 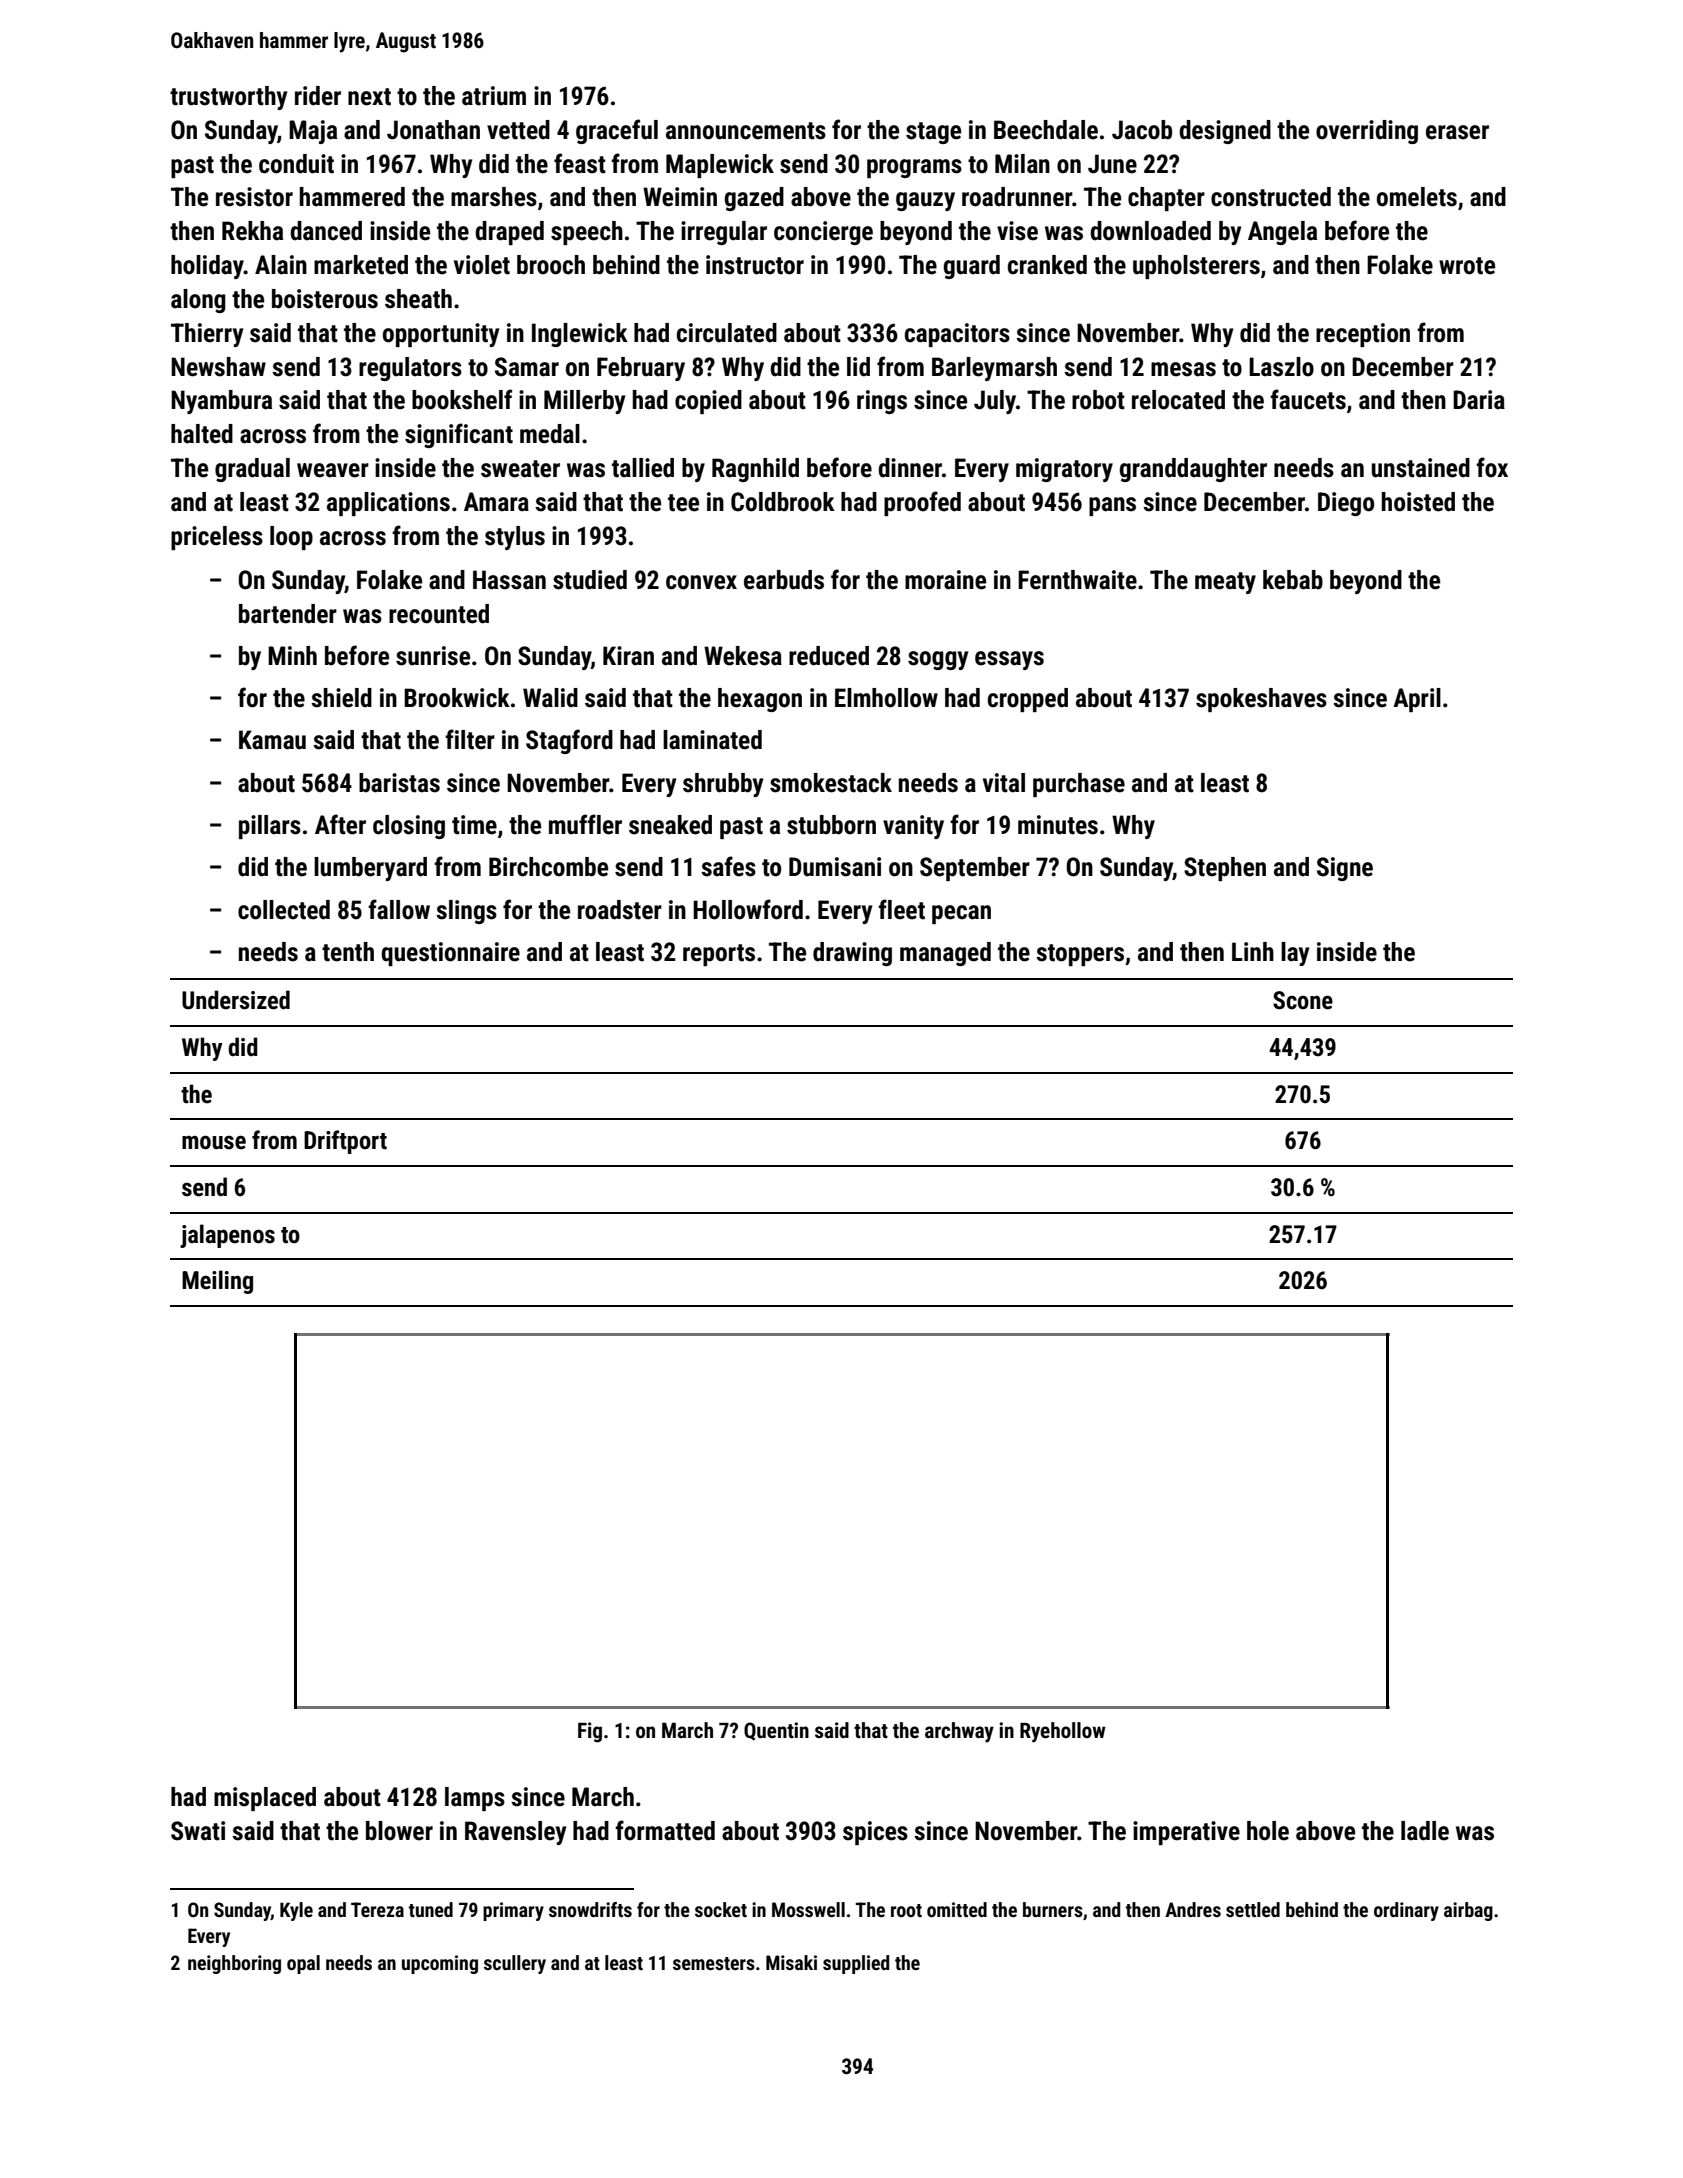 I want to click on semesters, so click(x=714, y=1963).
